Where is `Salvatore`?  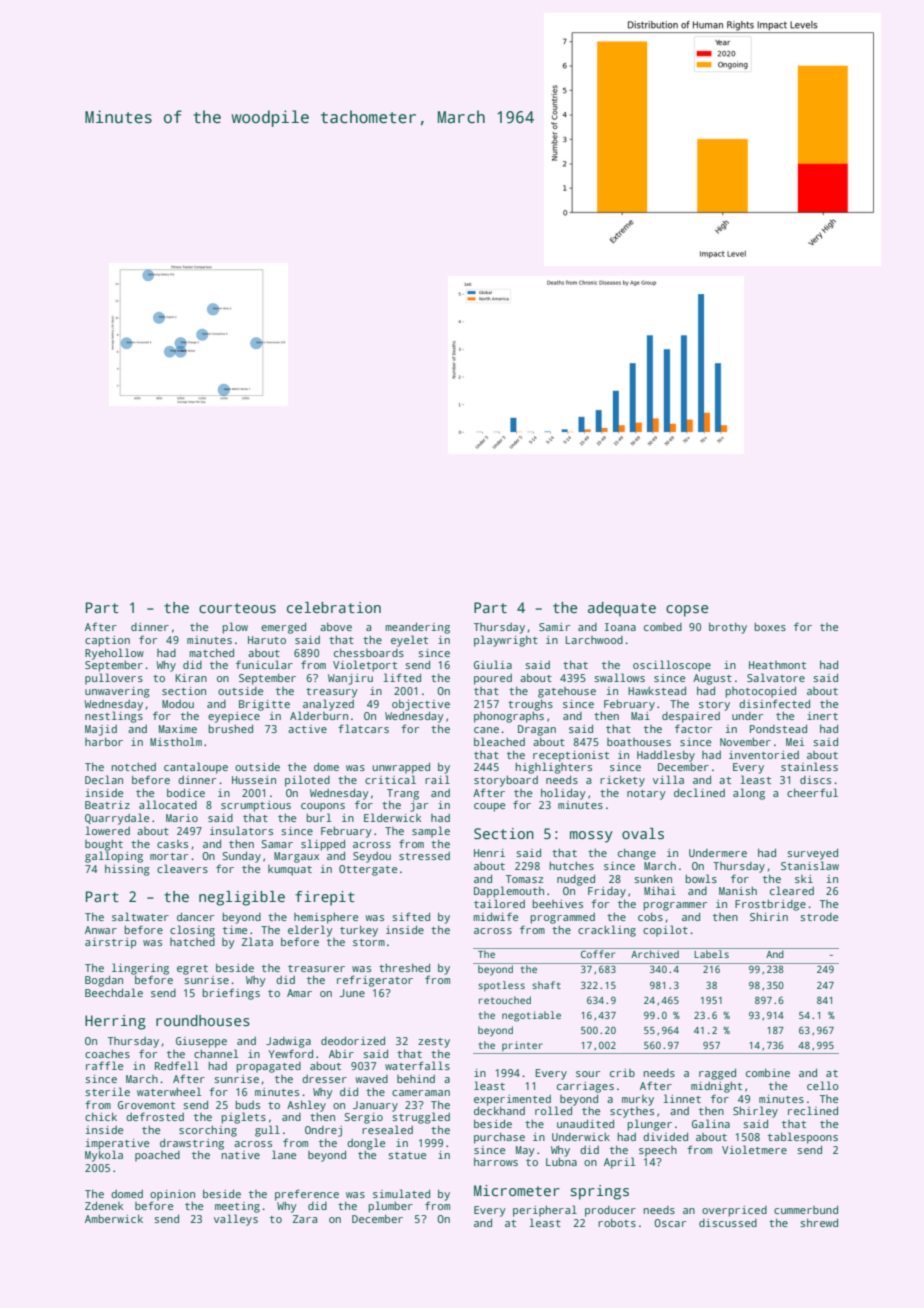
Salvatore is located at coordinates (776, 677).
